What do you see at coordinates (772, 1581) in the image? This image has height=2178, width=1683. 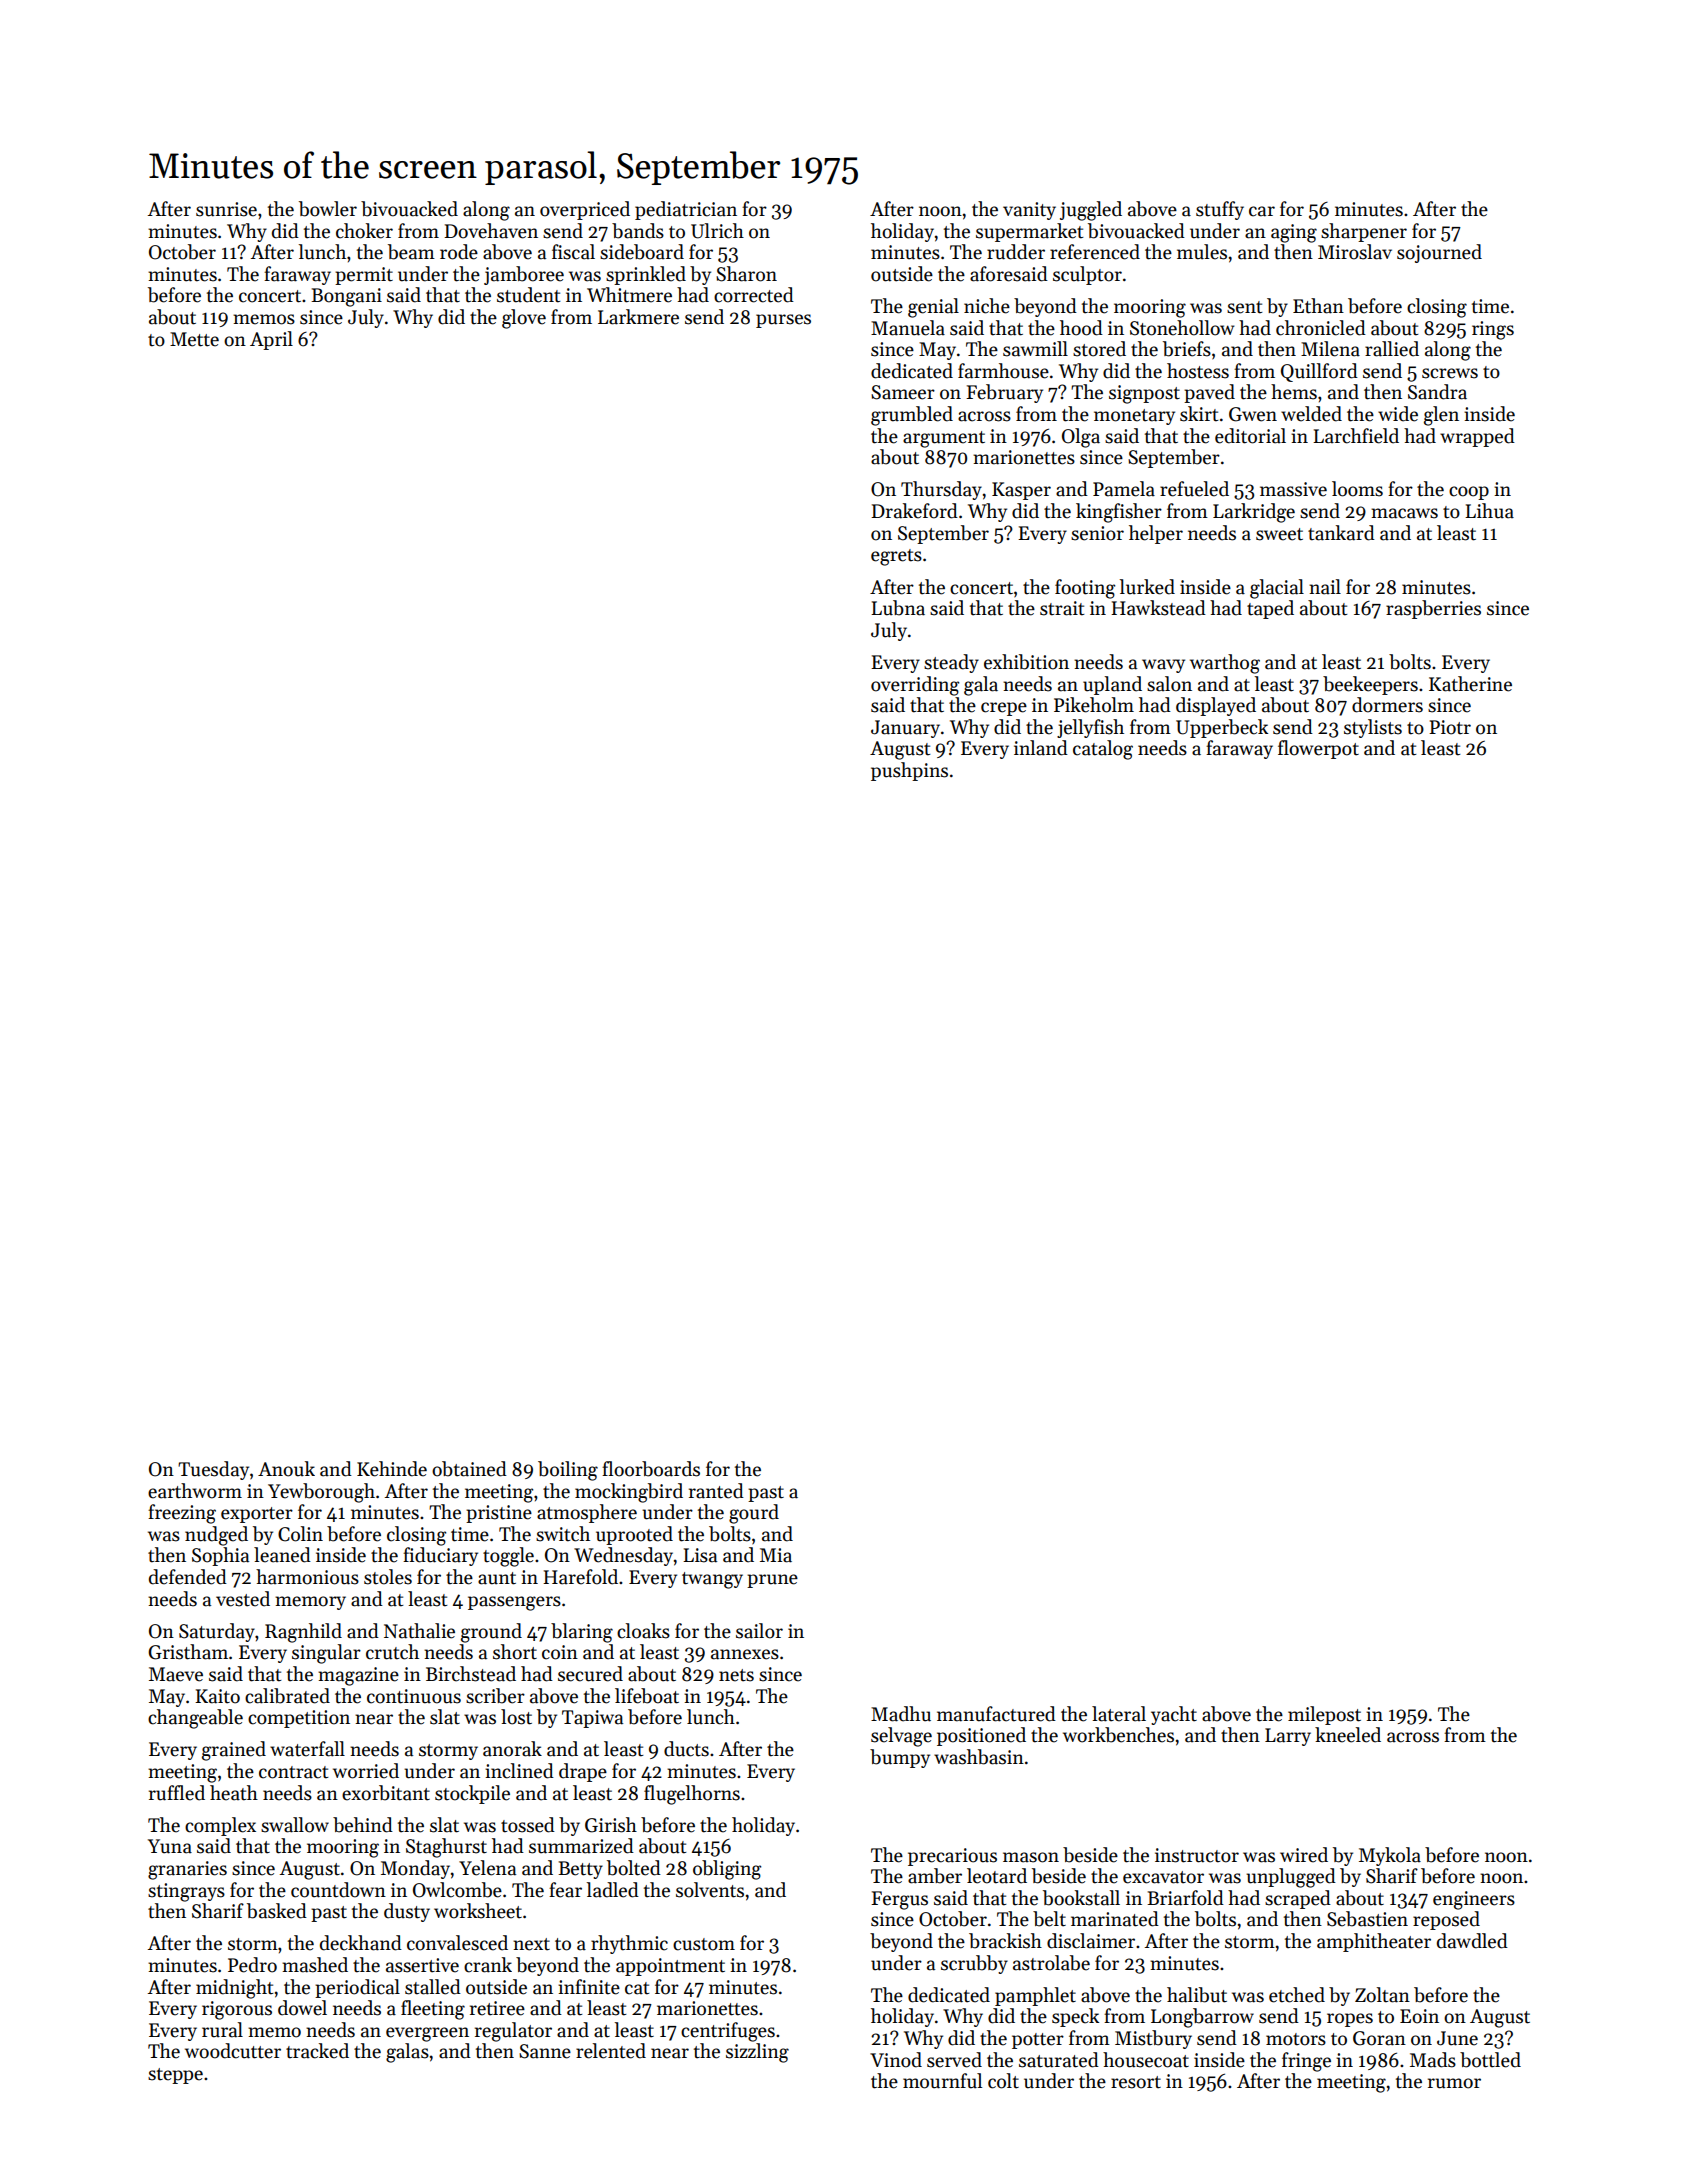 I see `prune` at bounding box center [772, 1581].
